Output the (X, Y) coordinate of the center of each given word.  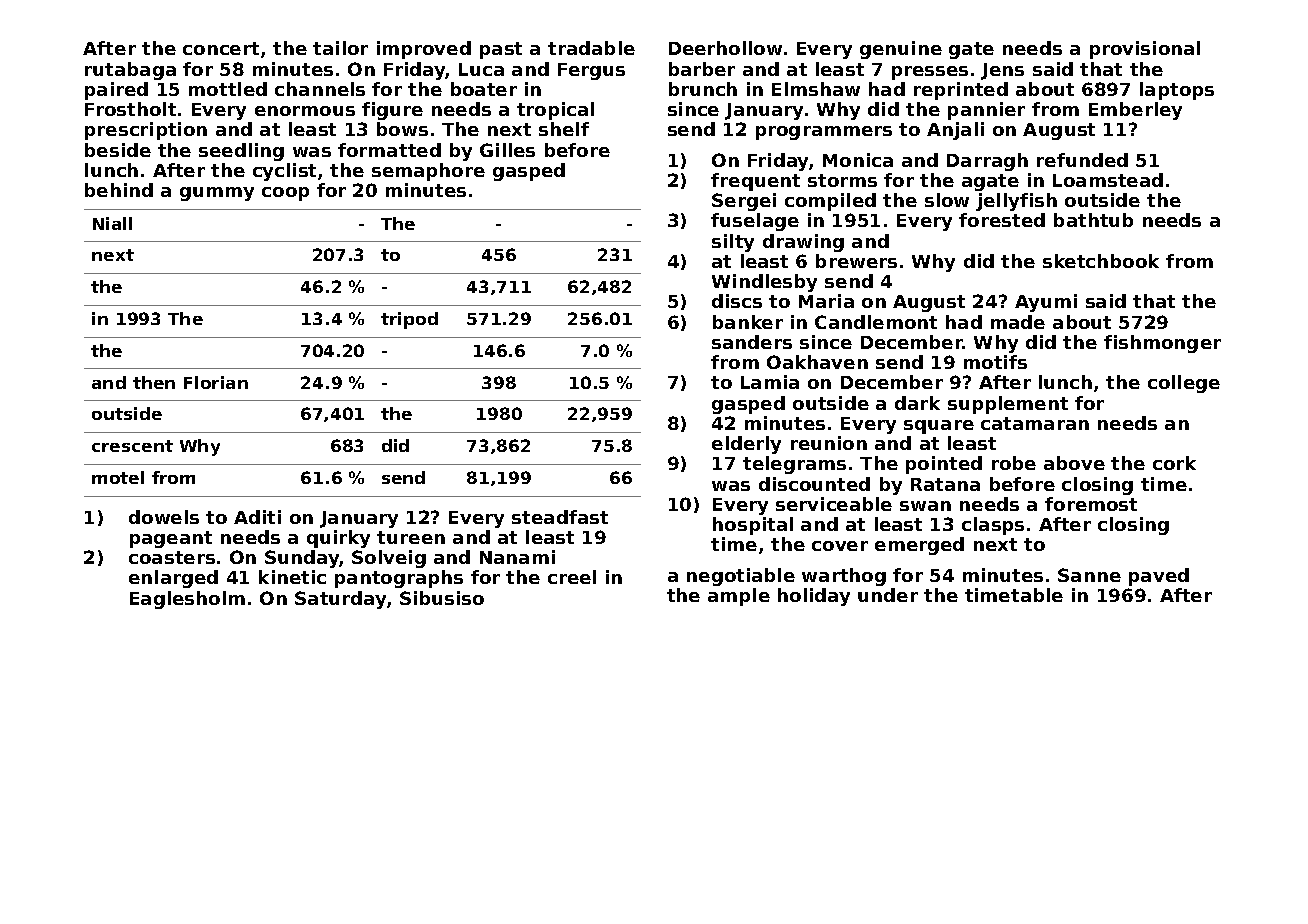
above (1074, 463)
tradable (591, 48)
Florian (216, 382)
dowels (164, 517)
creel (572, 577)
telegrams (794, 465)
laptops (1177, 91)
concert (221, 48)
